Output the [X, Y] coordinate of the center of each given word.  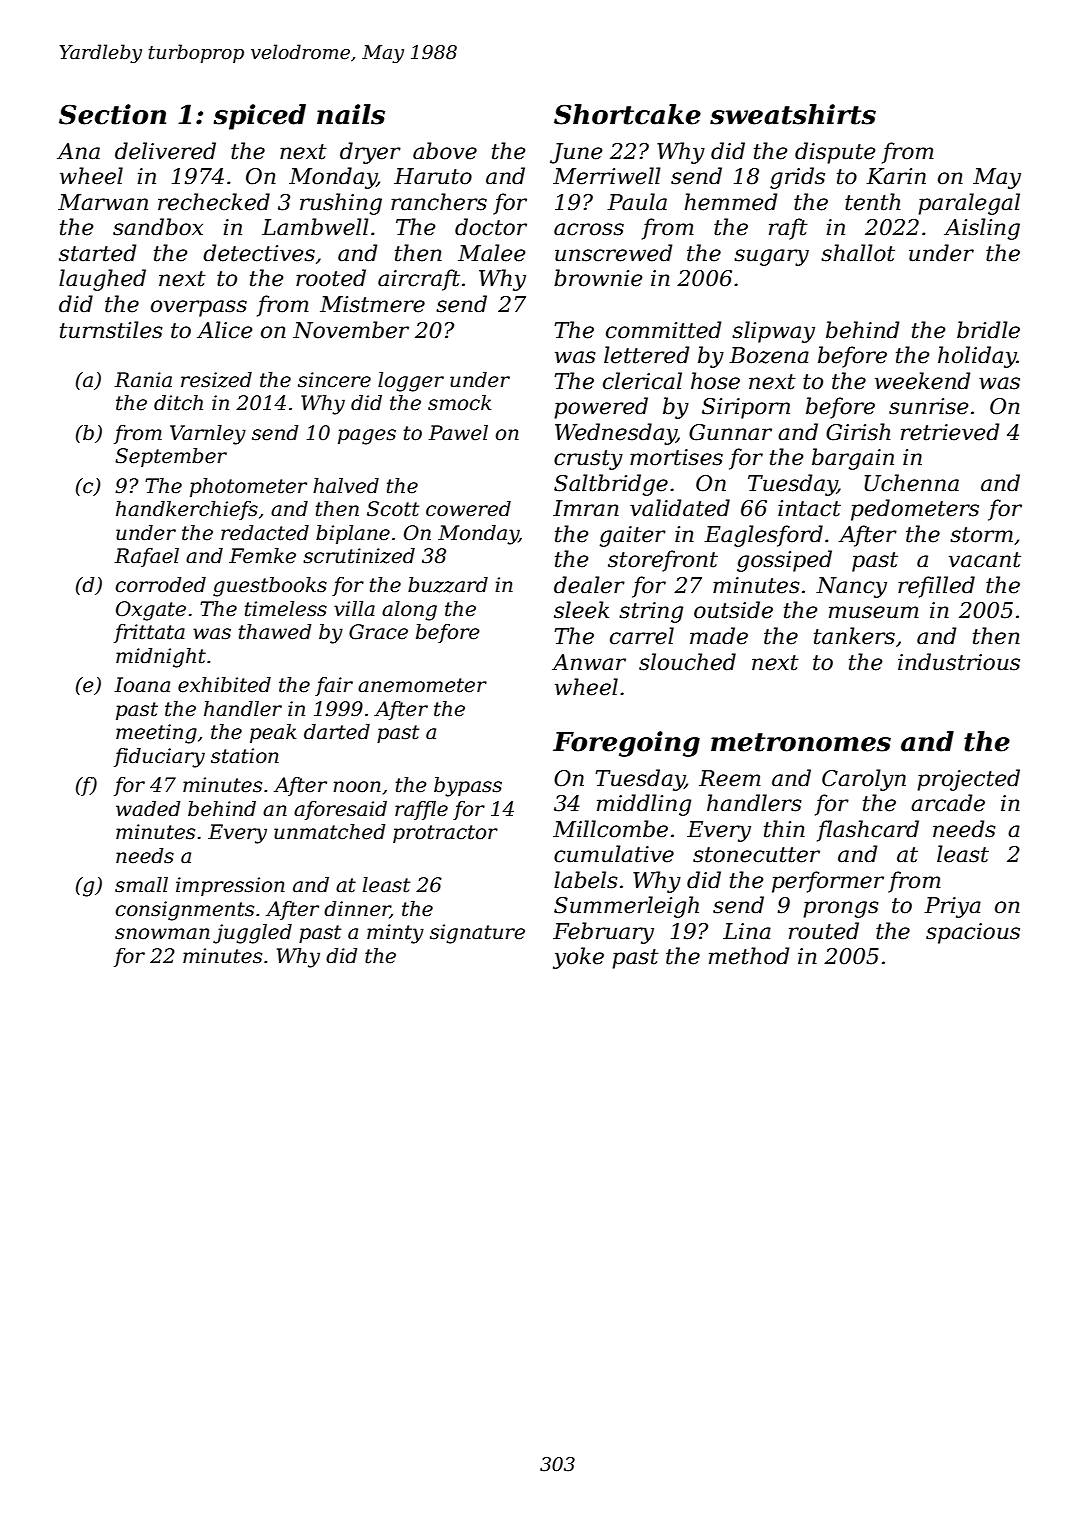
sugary [771, 257]
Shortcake [627, 114]
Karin [896, 176]
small [141, 885]
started [97, 253]
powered [601, 408]
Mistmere [372, 304]
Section [112, 114]
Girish [858, 432]
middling [644, 805]
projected [968, 780]
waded [148, 809]
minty [395, 934]
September [171, 457]
